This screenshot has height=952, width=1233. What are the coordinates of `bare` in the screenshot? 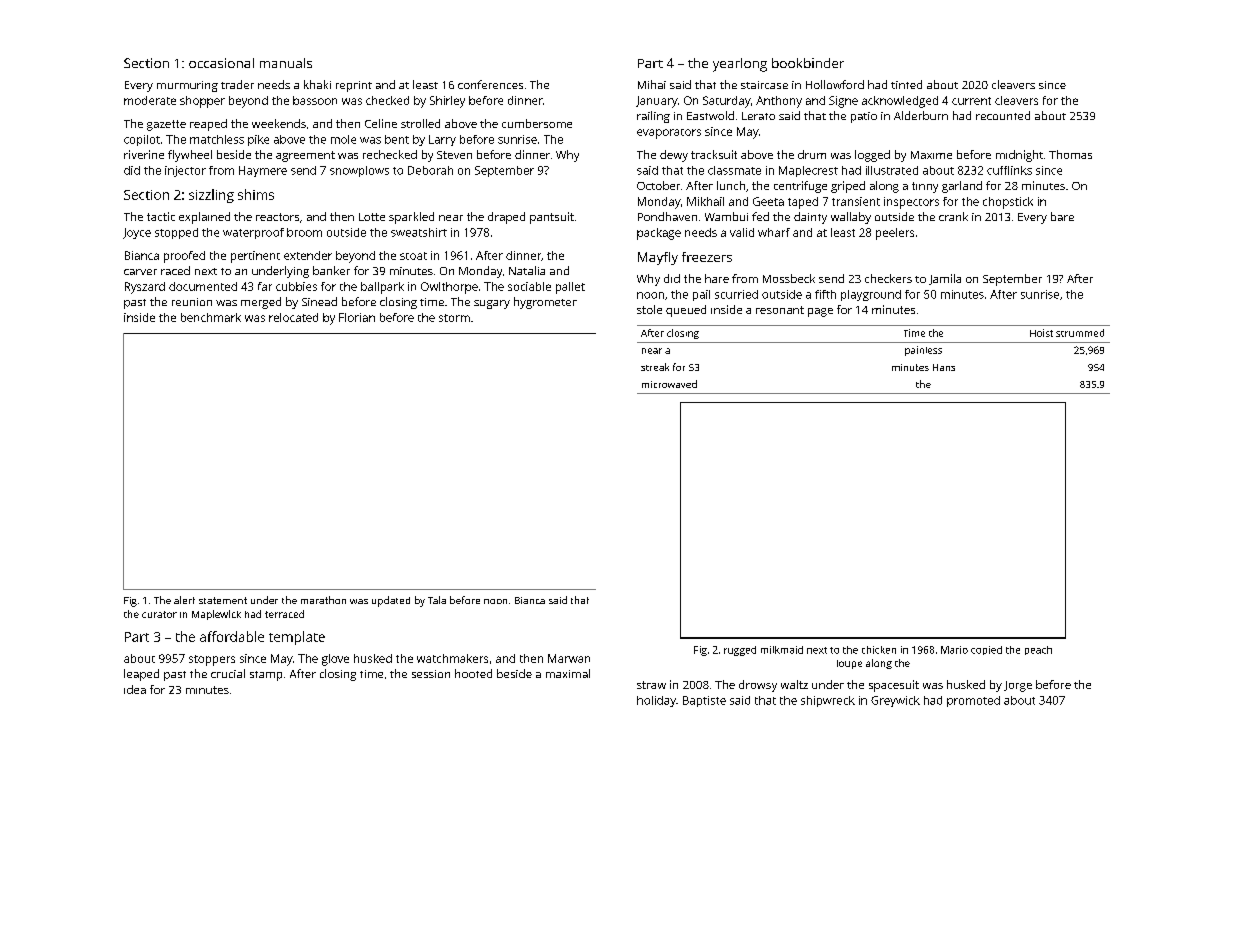 It's located at (1062, 216).
